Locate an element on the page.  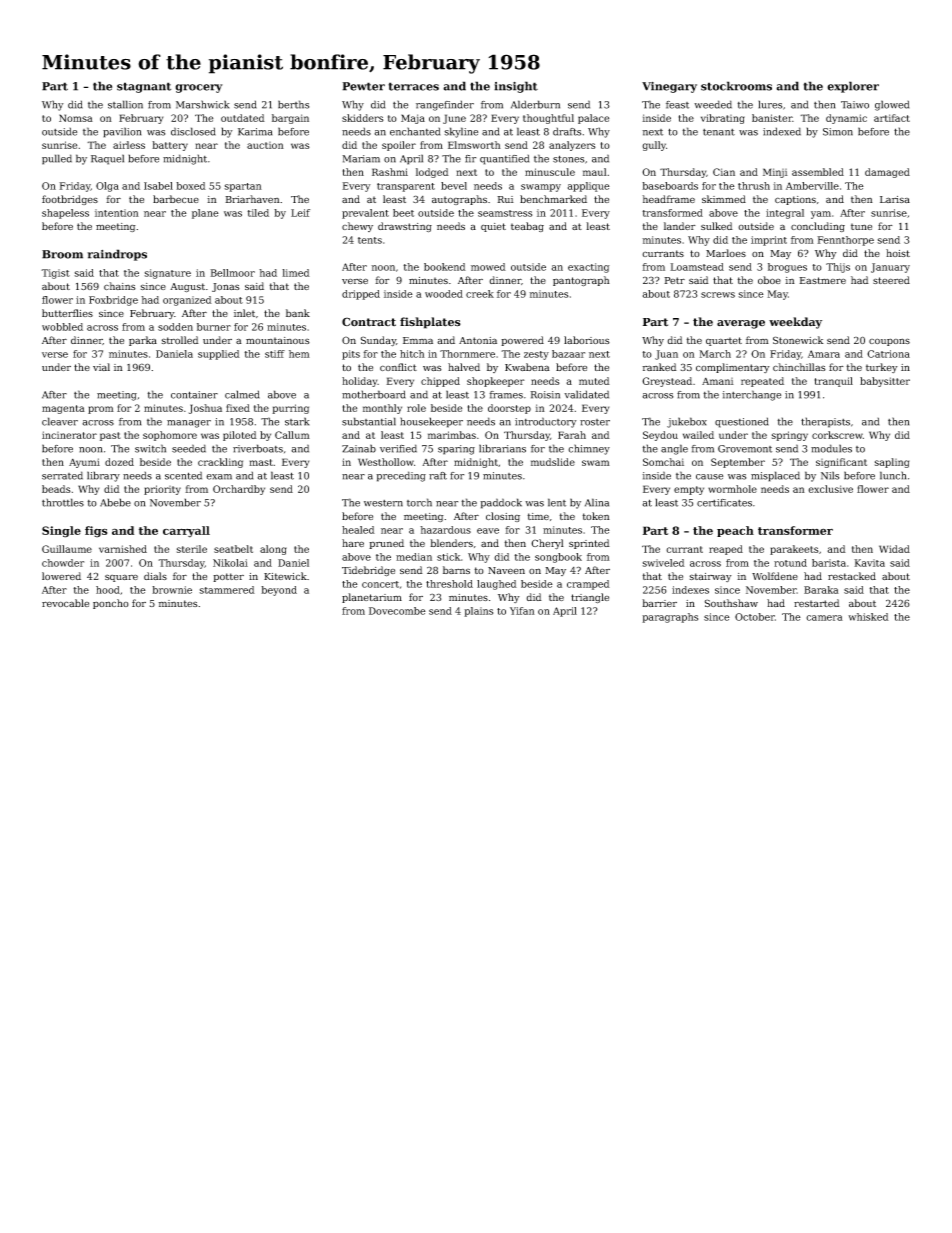
Grovemont is located at coordinates (745, 449).
